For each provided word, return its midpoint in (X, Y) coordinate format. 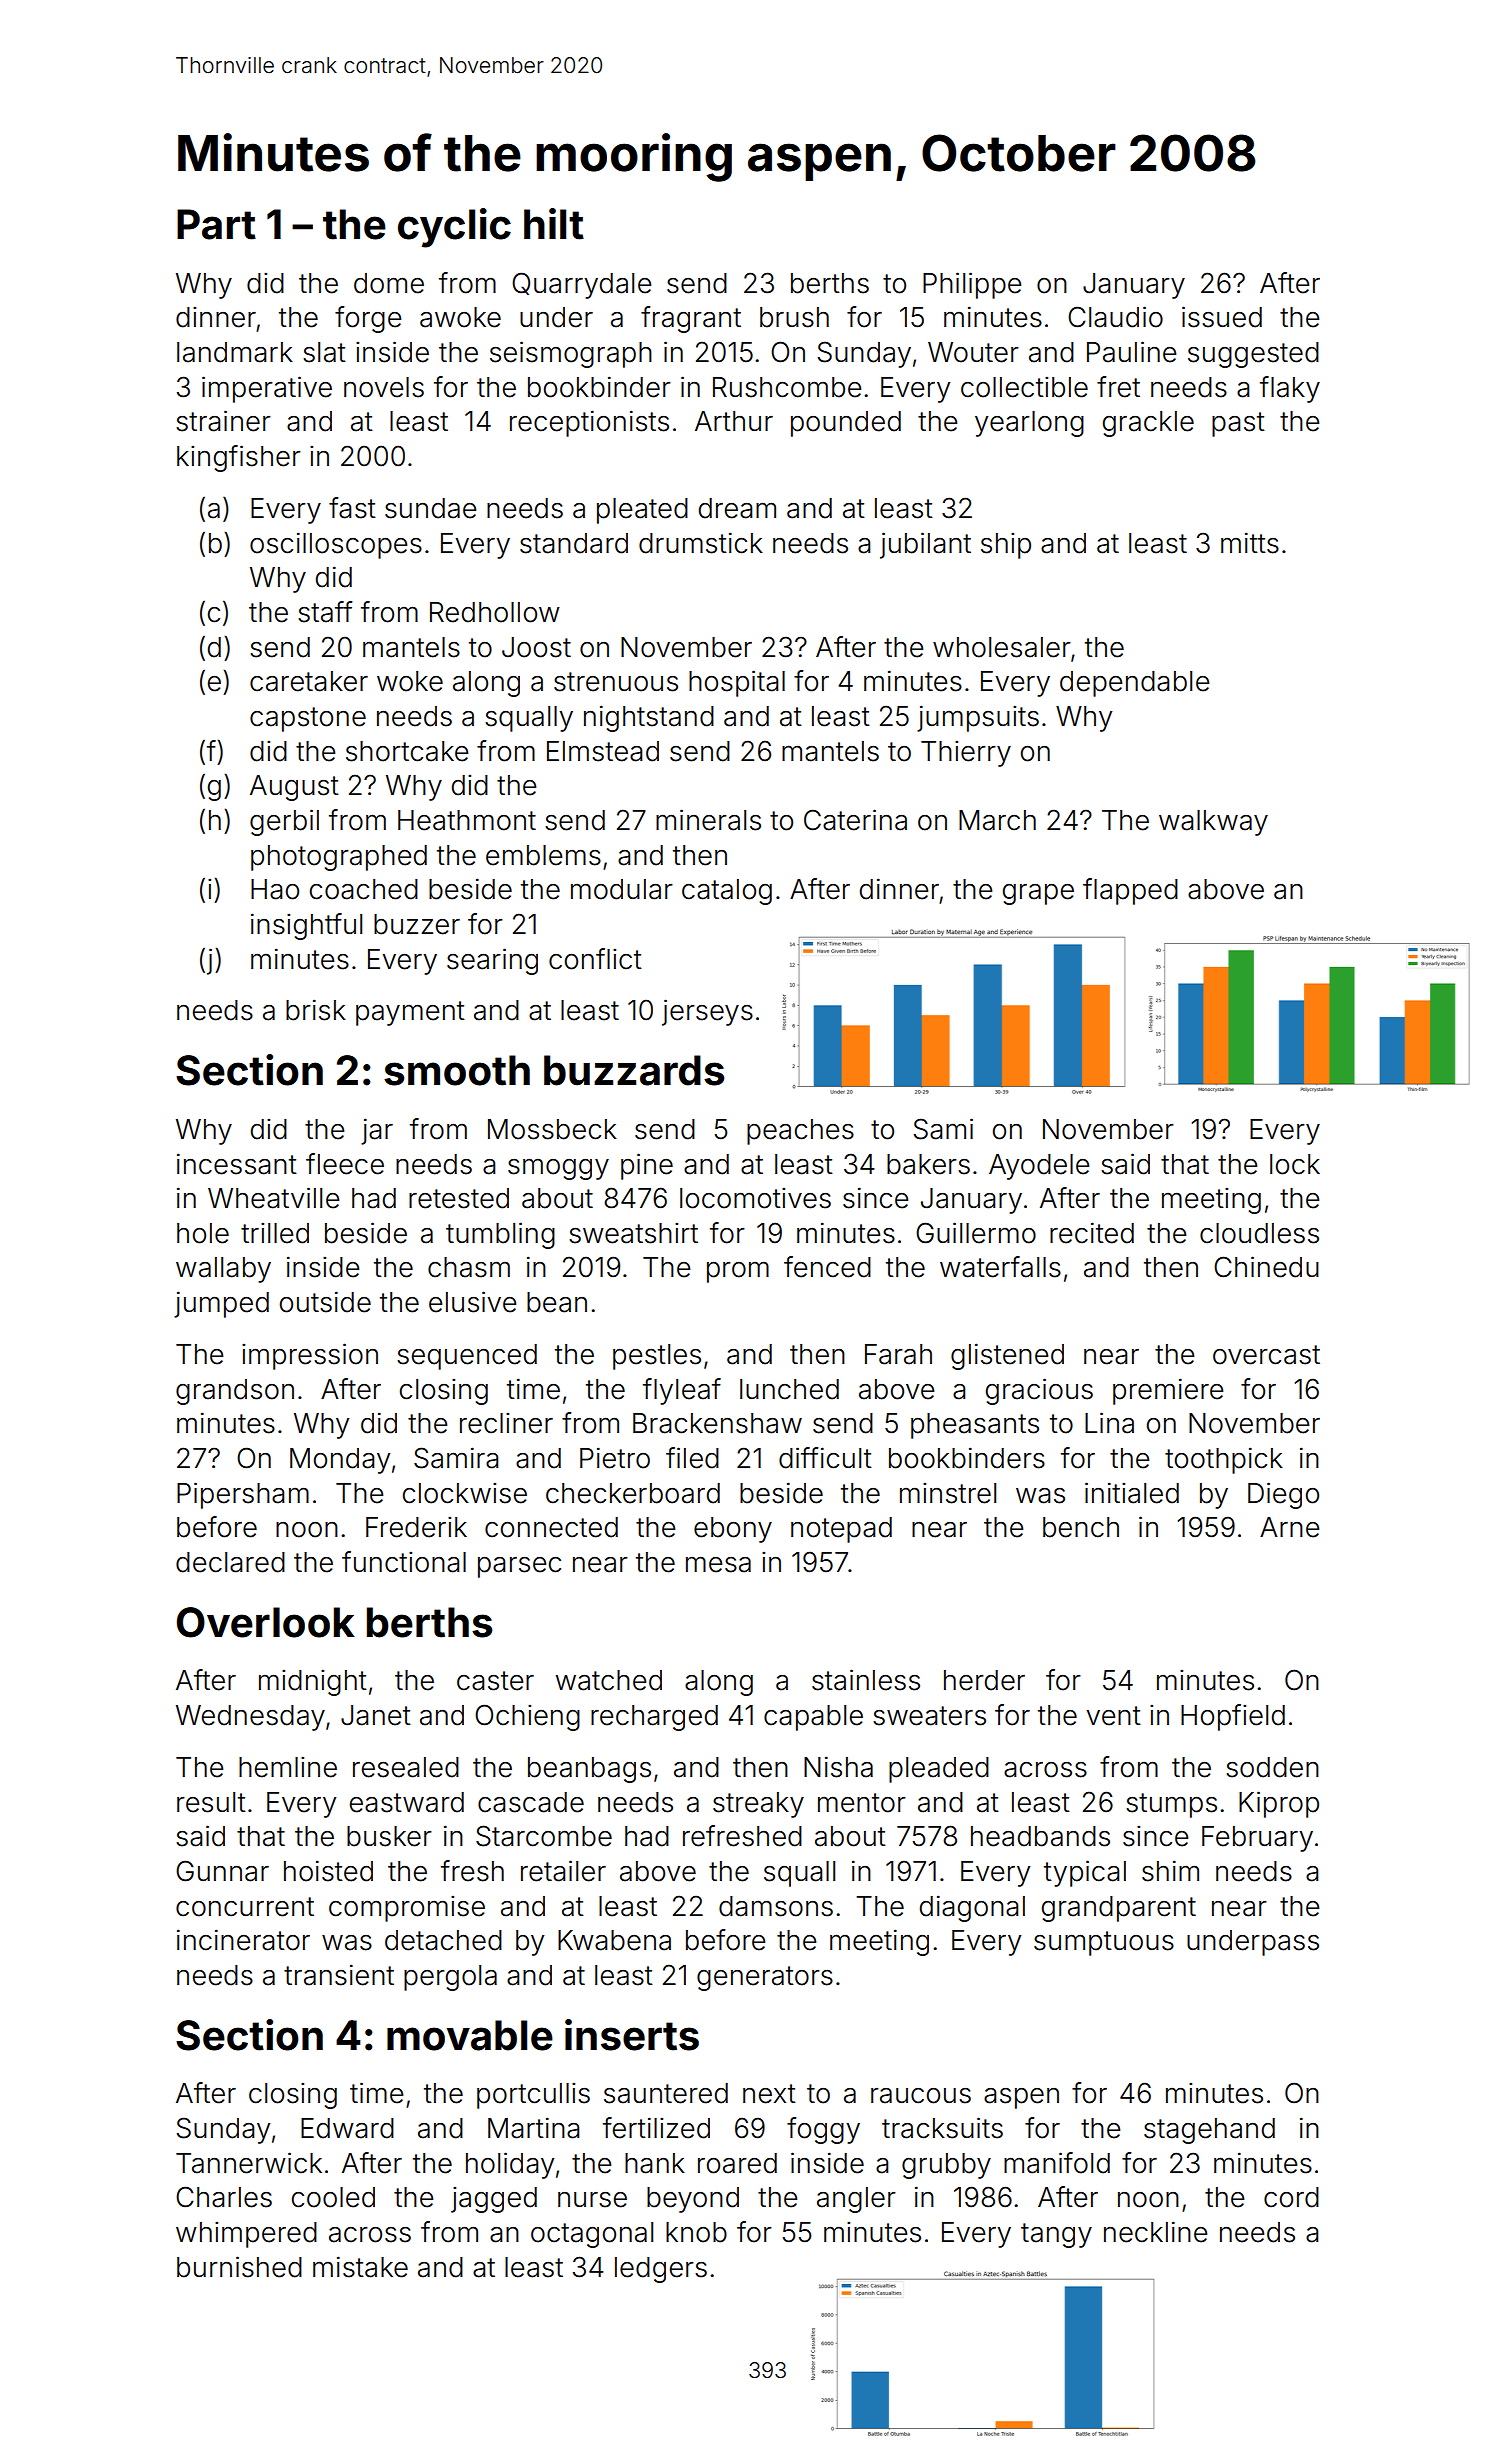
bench (1081, 1527)
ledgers (661, 2270)
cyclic (454, 228)
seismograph (571, 354)
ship (1006, 546)
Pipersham (243, 1495)
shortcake (407, 751)
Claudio (1115, 317)
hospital (737, 683)
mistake (360, 2267)
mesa (718, 1564)
